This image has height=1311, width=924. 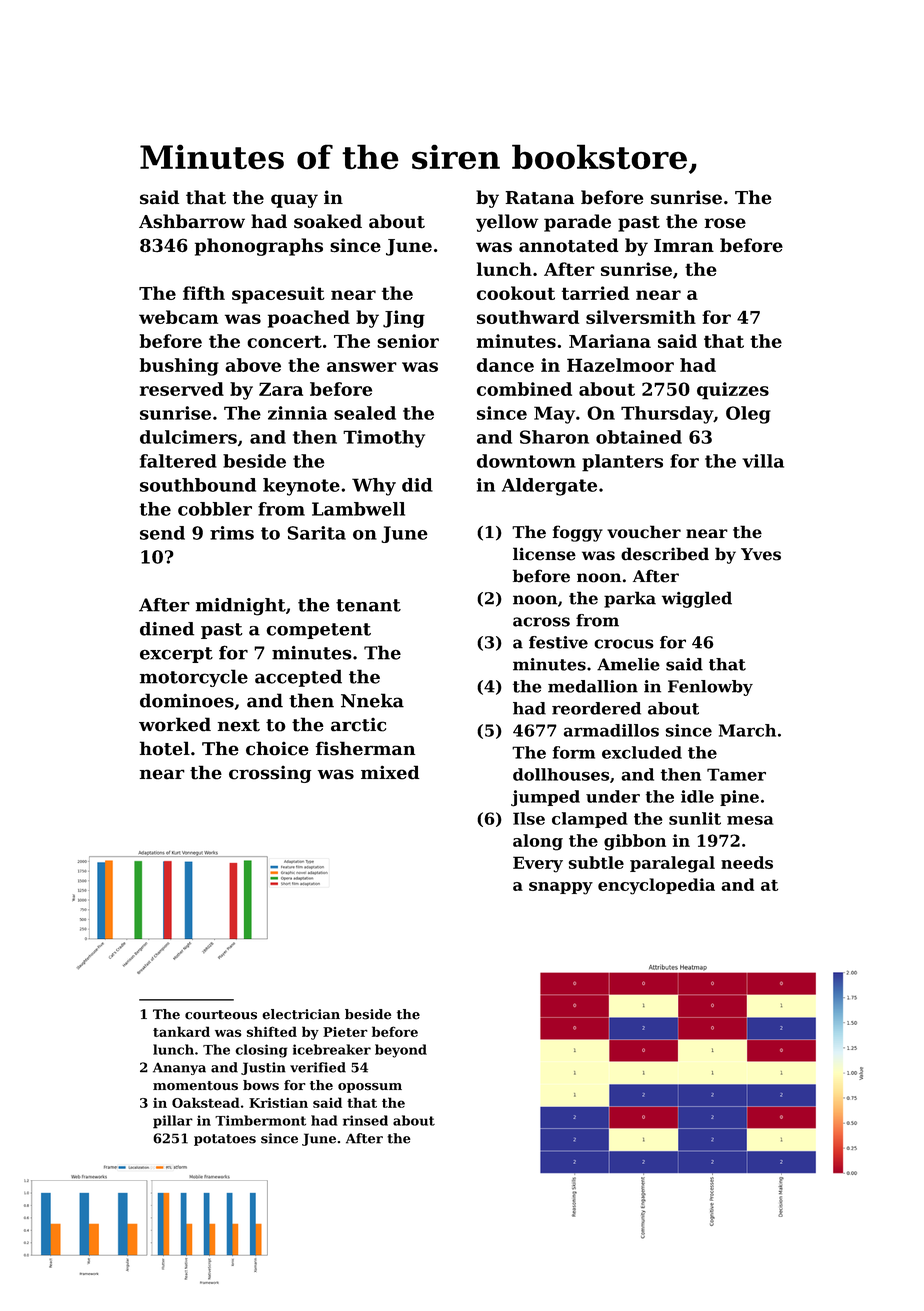 What do you see at coordinates (165, 748) in the image?
I see `hotel` at bounding box center [165, 748].
